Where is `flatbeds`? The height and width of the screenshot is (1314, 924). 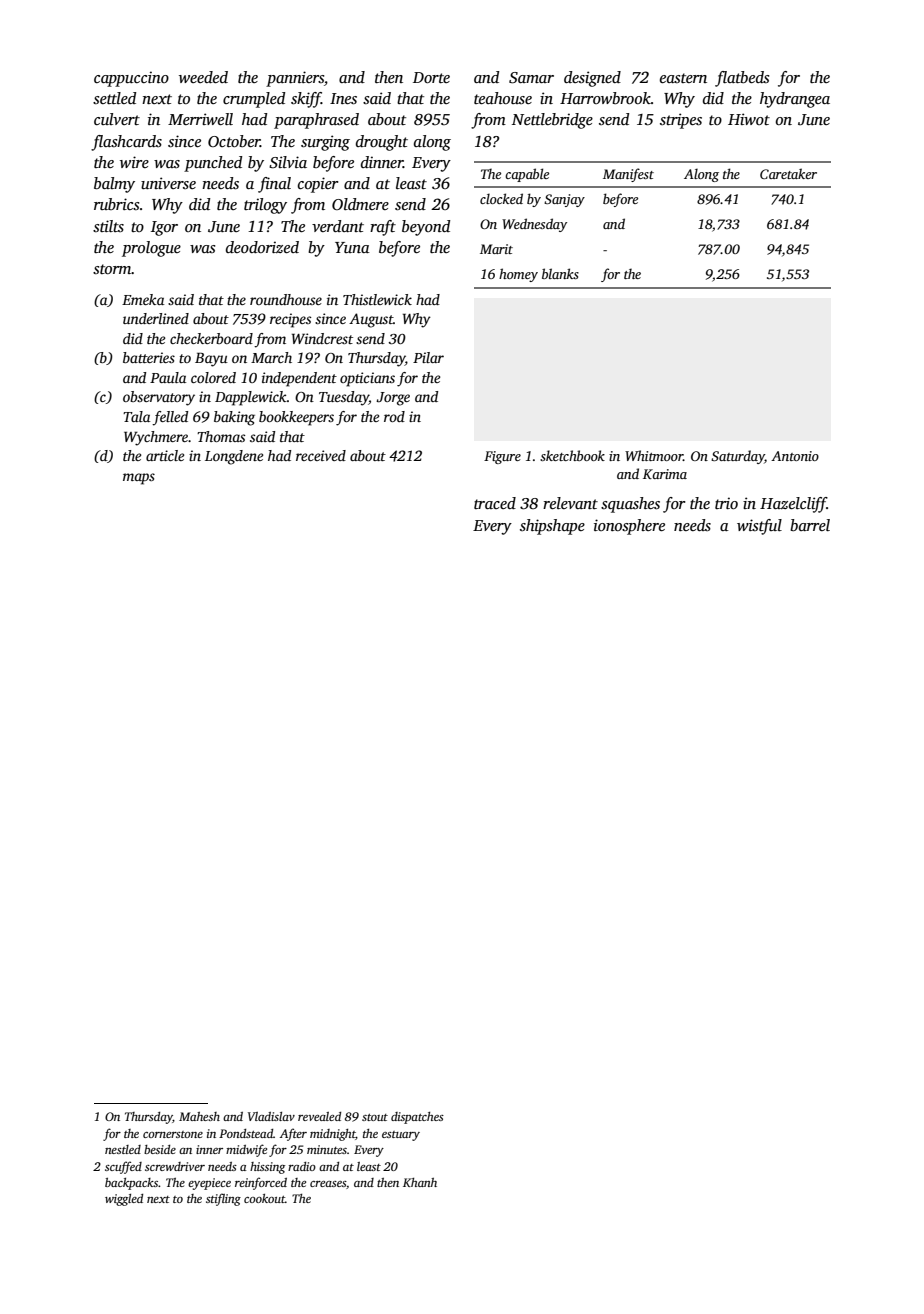
flatbeds is located at coordinates (742, 79).
